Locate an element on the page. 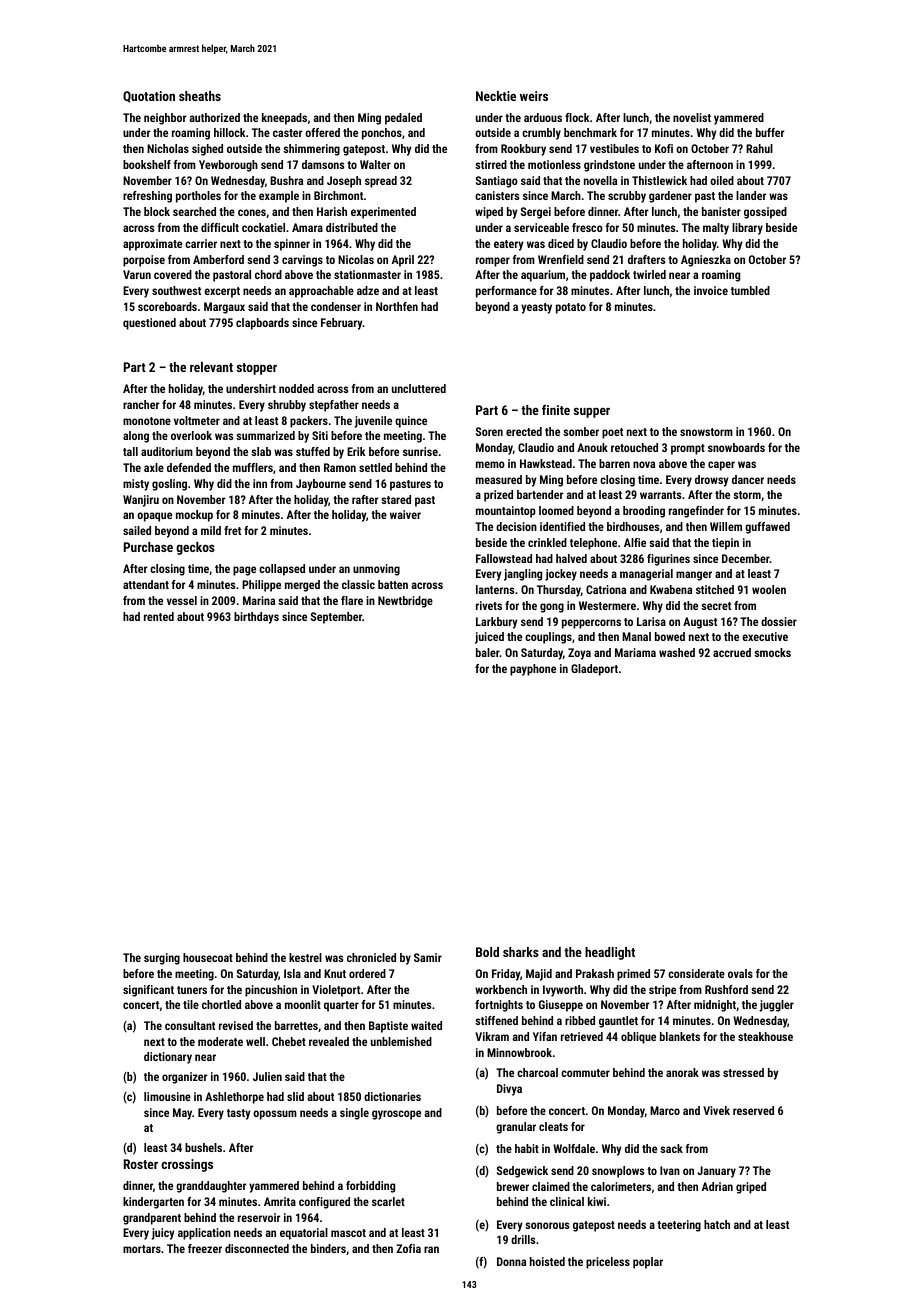  Yewborough is located at coordinates (228, 166).
